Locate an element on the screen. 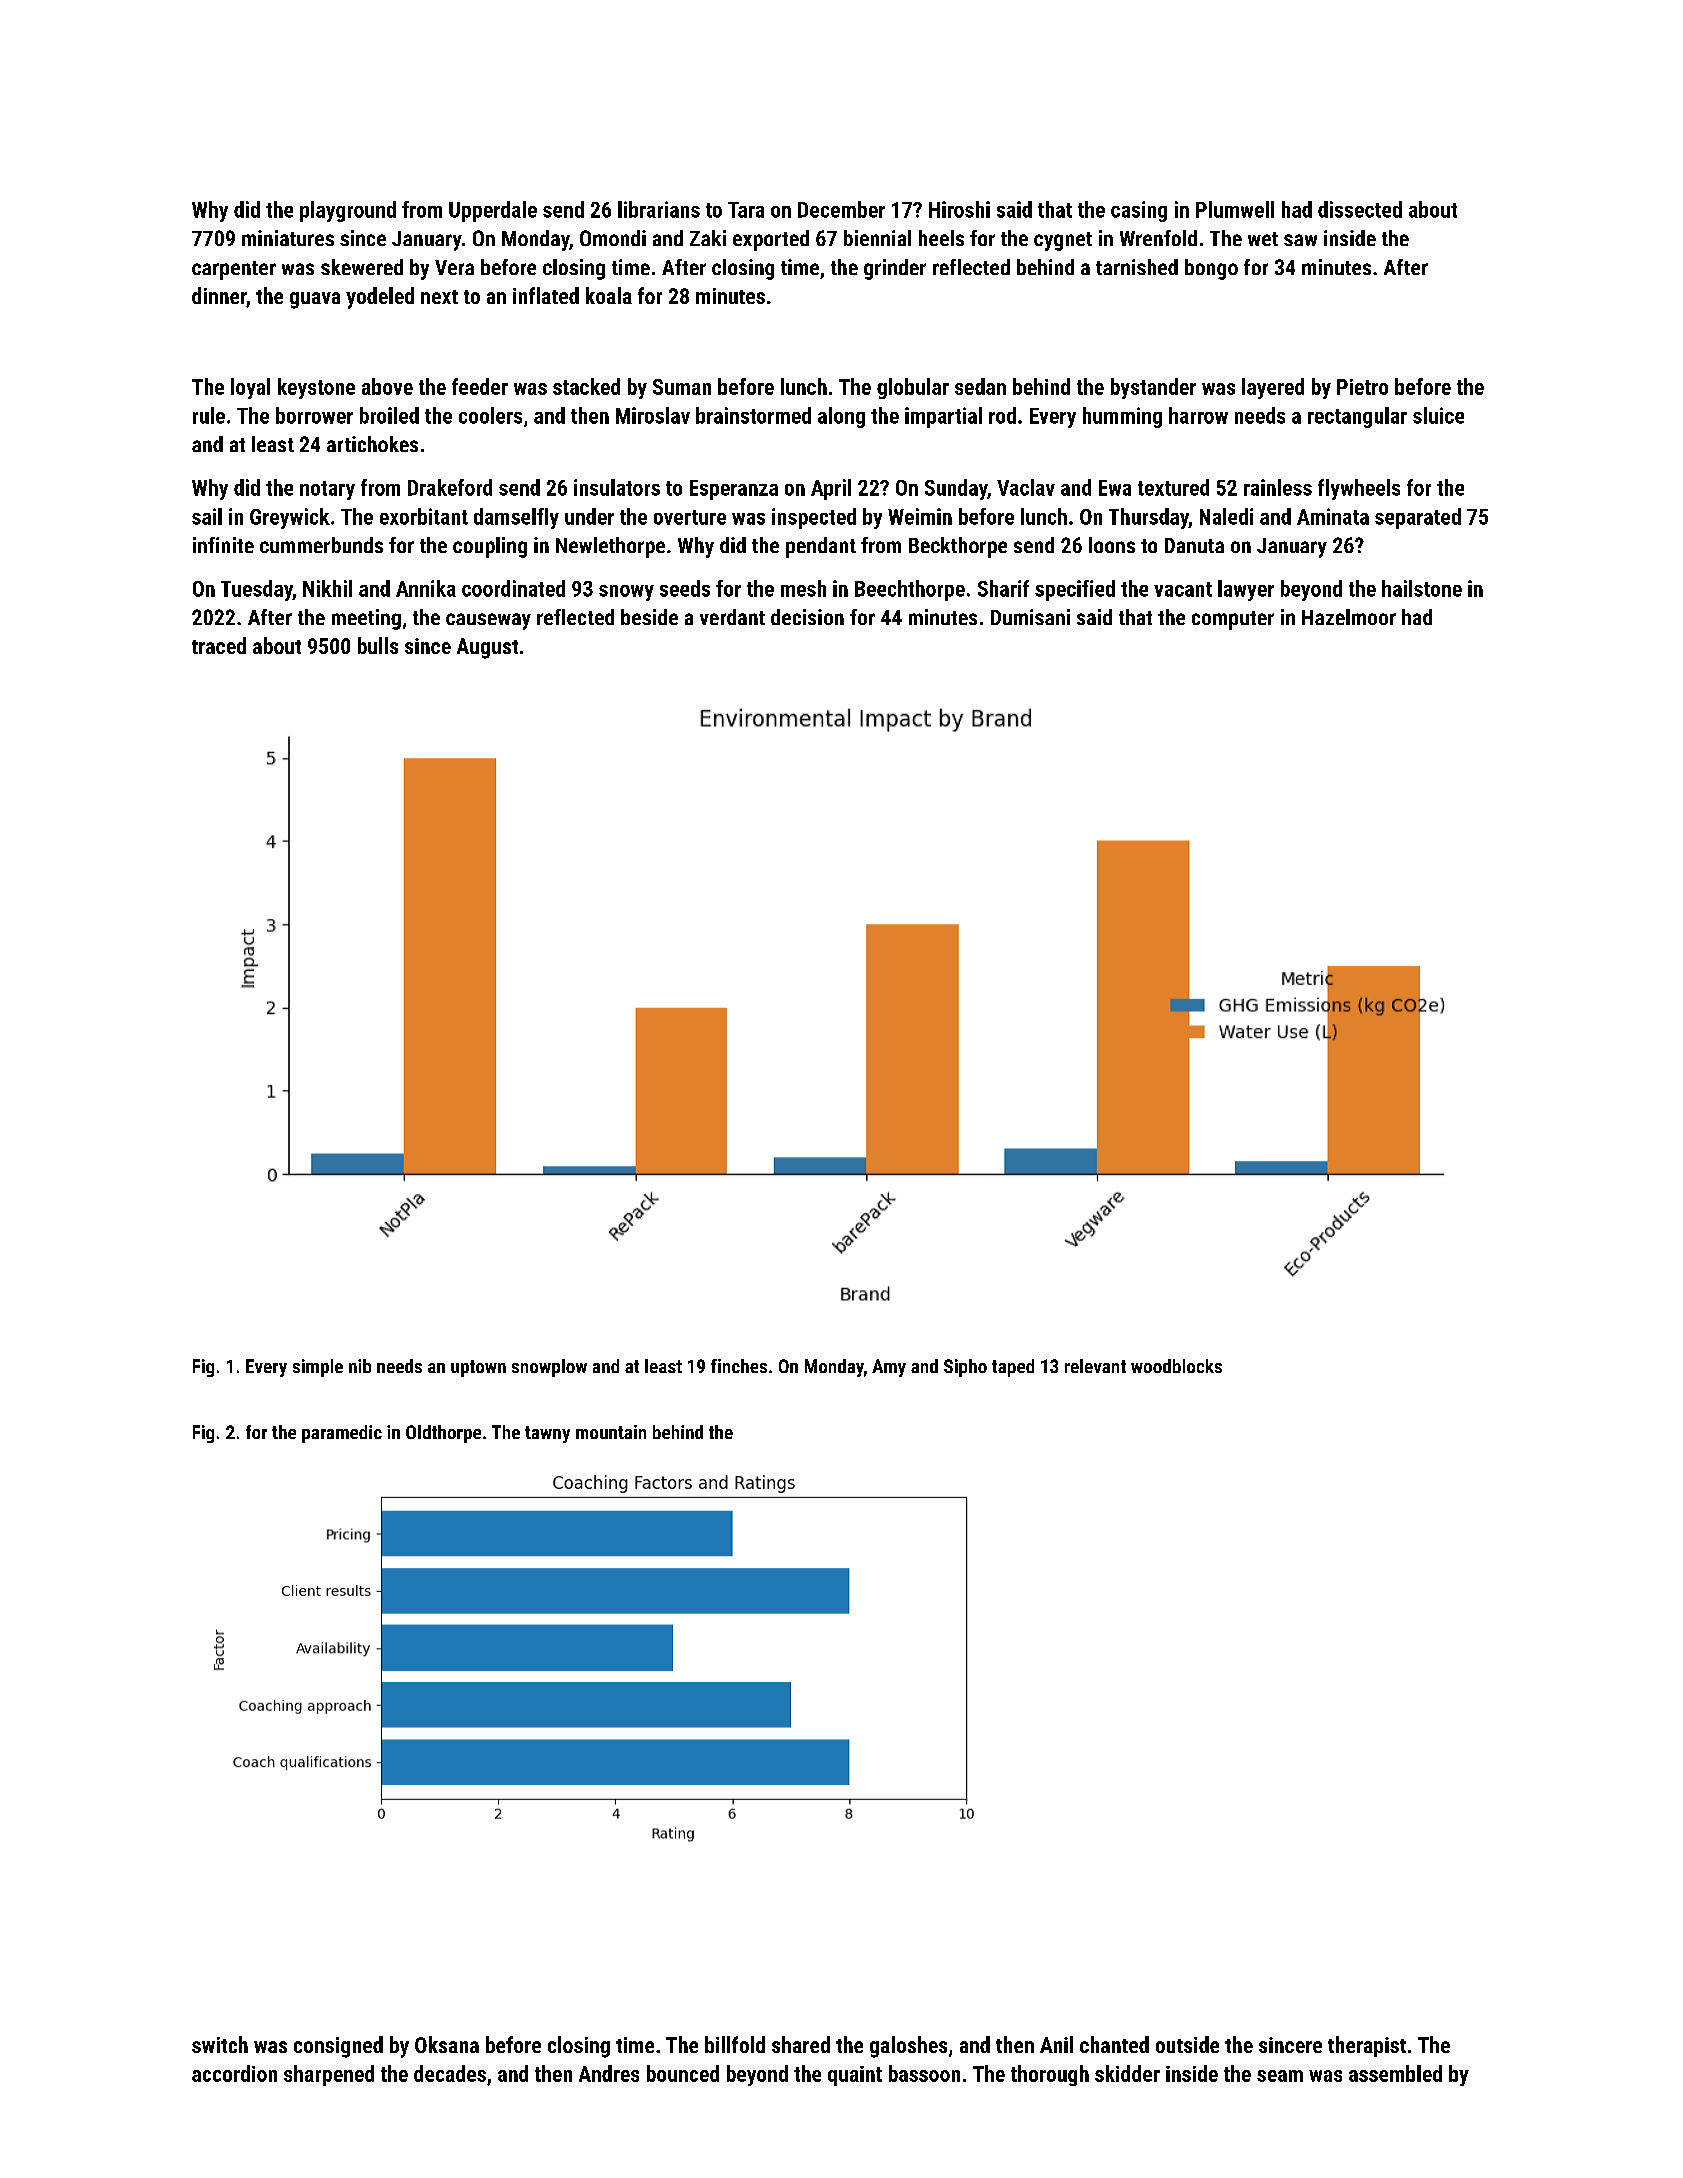 The height and width of the screenshot is (2178, 1683). traced is located at coordinates (219, 645).
